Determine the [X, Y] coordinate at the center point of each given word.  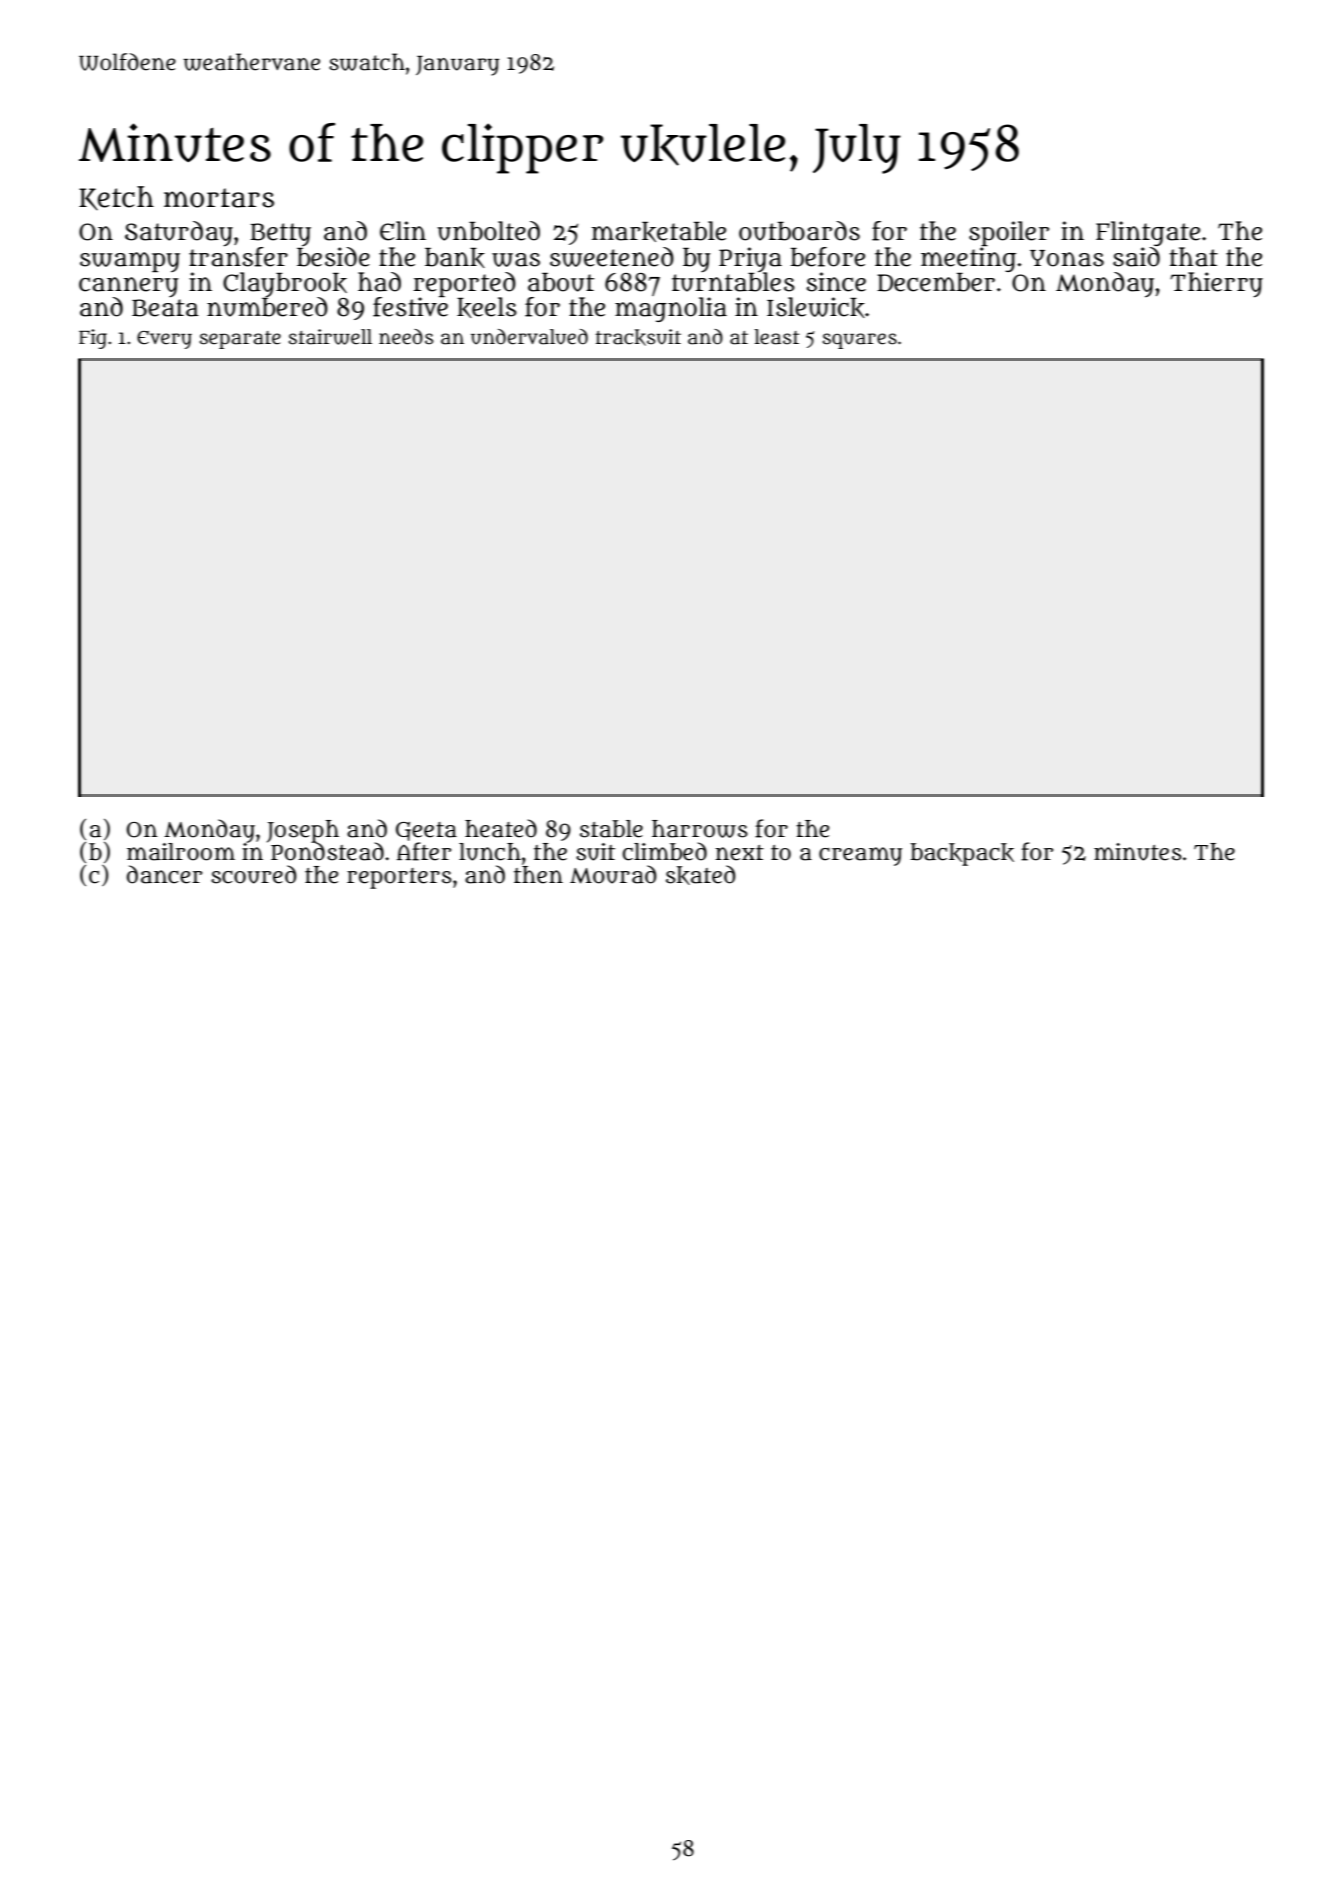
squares [860, 341]
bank [455, 258]
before [827, 257]
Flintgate [1148, 233]
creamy [860, 856]
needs [406, 337]
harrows [700, 829]
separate [240, 340]
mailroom [181, 852]
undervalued [529, 337]
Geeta [426, 831]
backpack [962, 854]
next [740, 853]
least [777, 337]
